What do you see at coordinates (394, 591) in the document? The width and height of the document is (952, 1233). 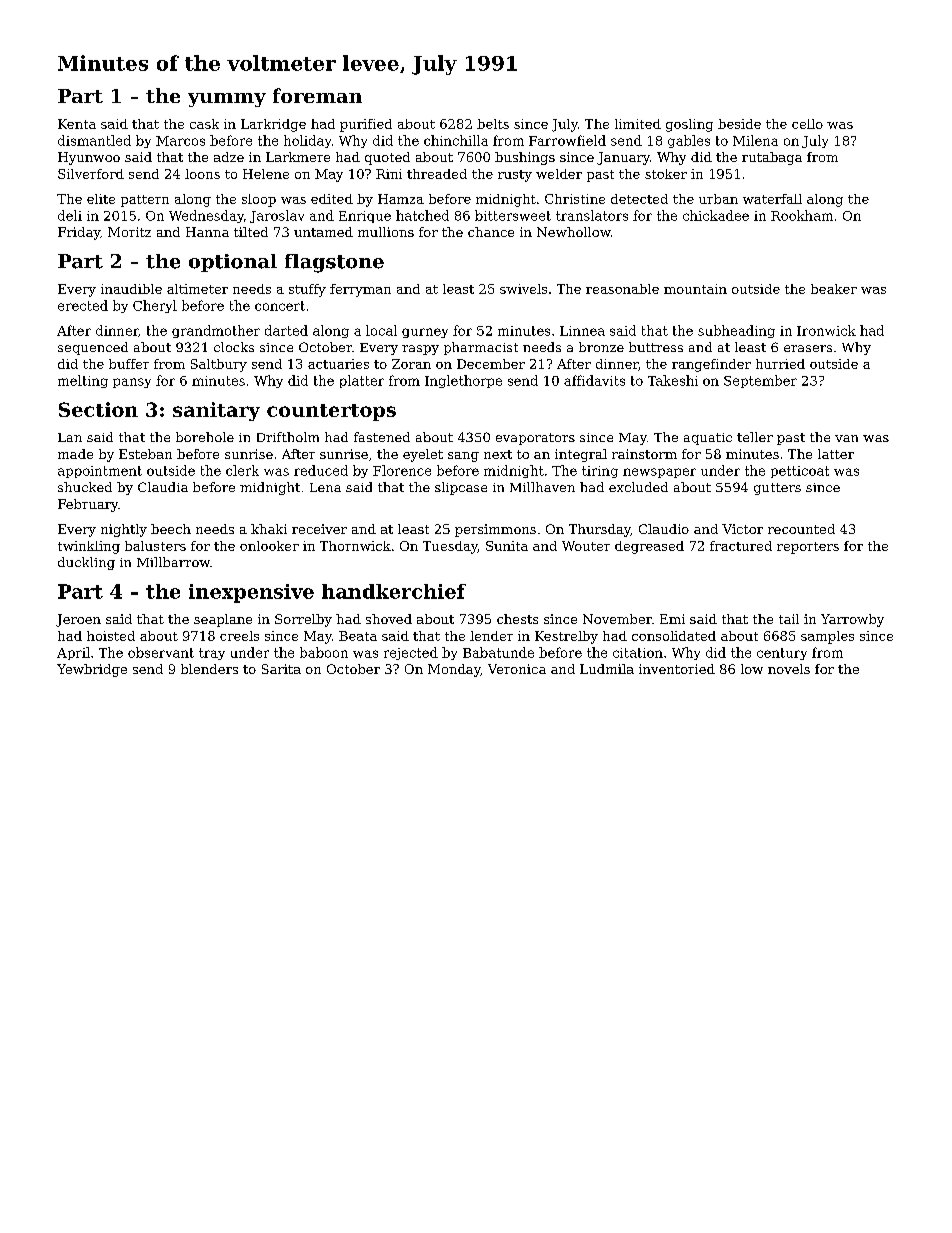 I see `handkerchief` at bounding box center [394, 591].
